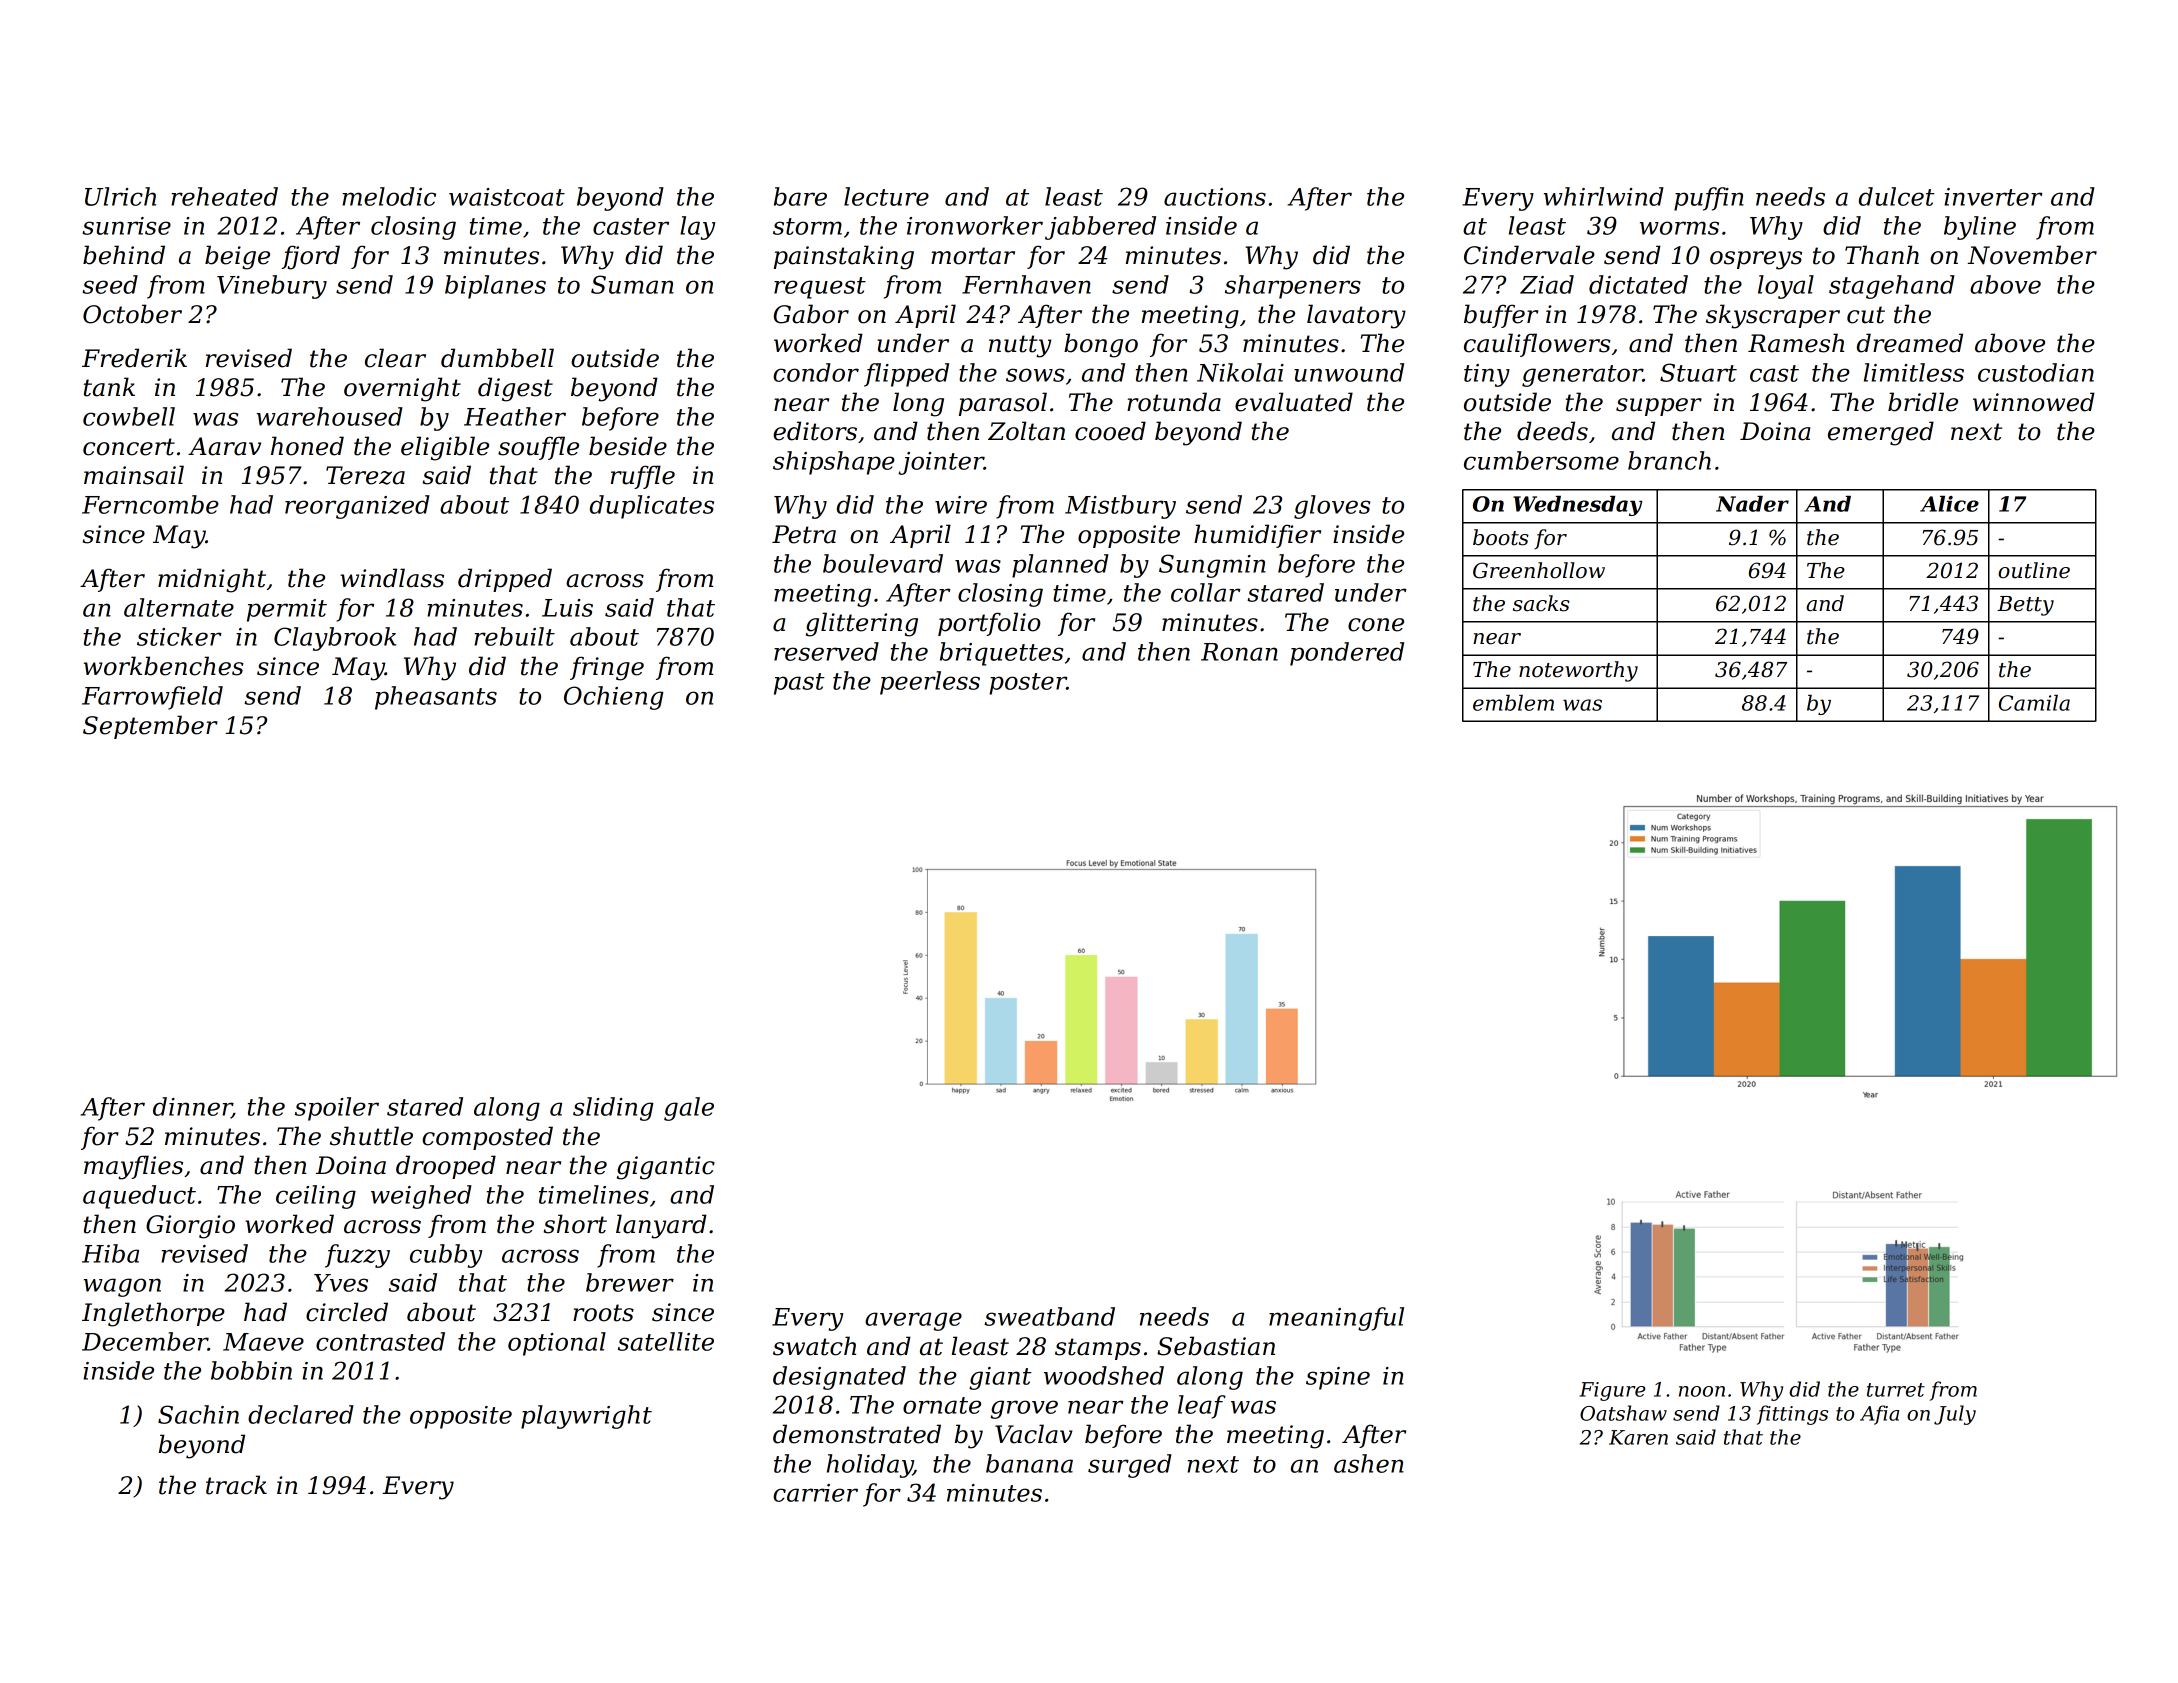 The width and height of the screenshot is (2178, 1683). Describe the element at coordinates (689, 1109) in the screenshot. I see `gale` at that location.
